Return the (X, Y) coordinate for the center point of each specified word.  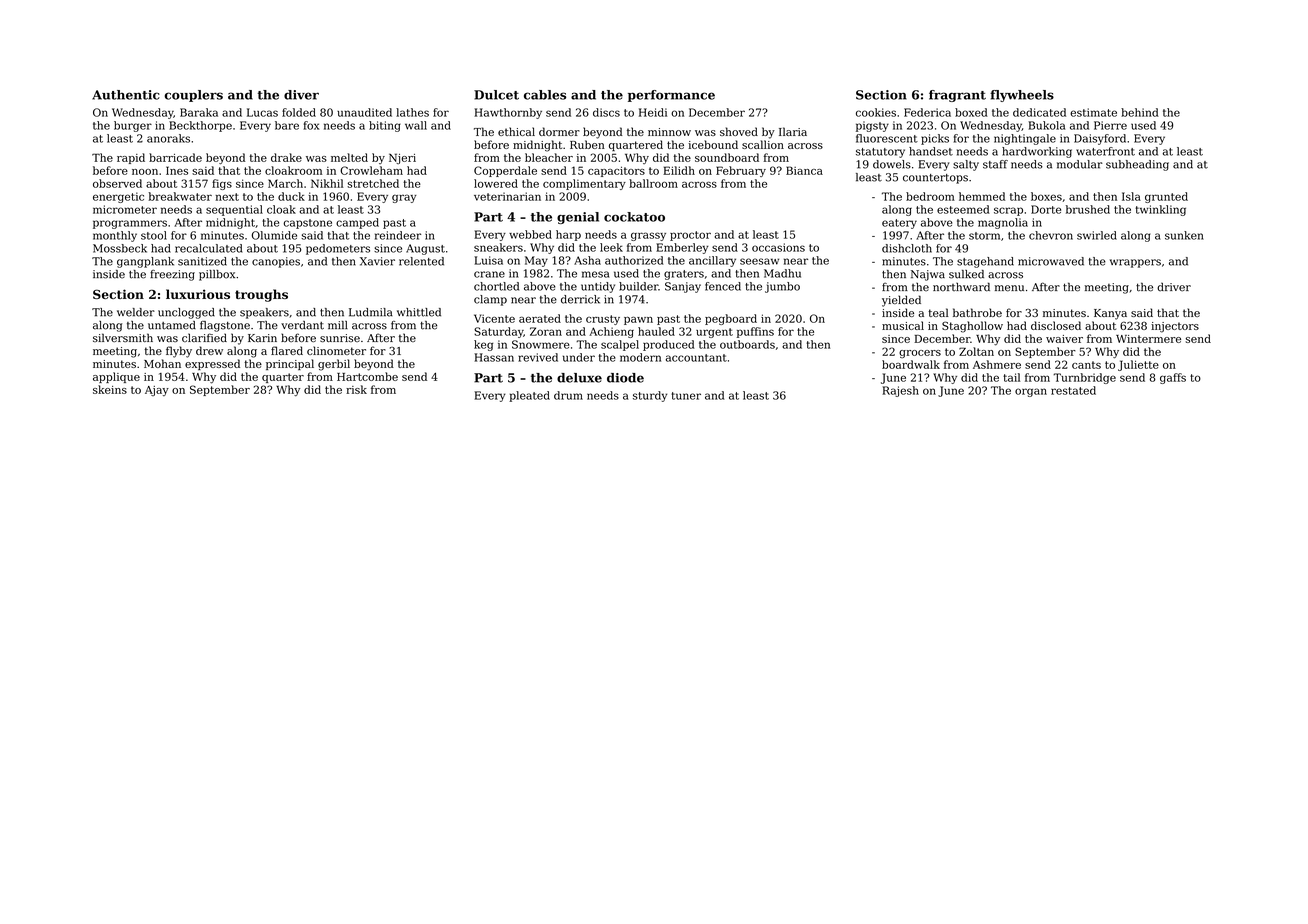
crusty (603, 320)
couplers (194, 96)
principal (290, 364)
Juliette (1138, 365)
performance (671, 96)
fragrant (957, 96)
